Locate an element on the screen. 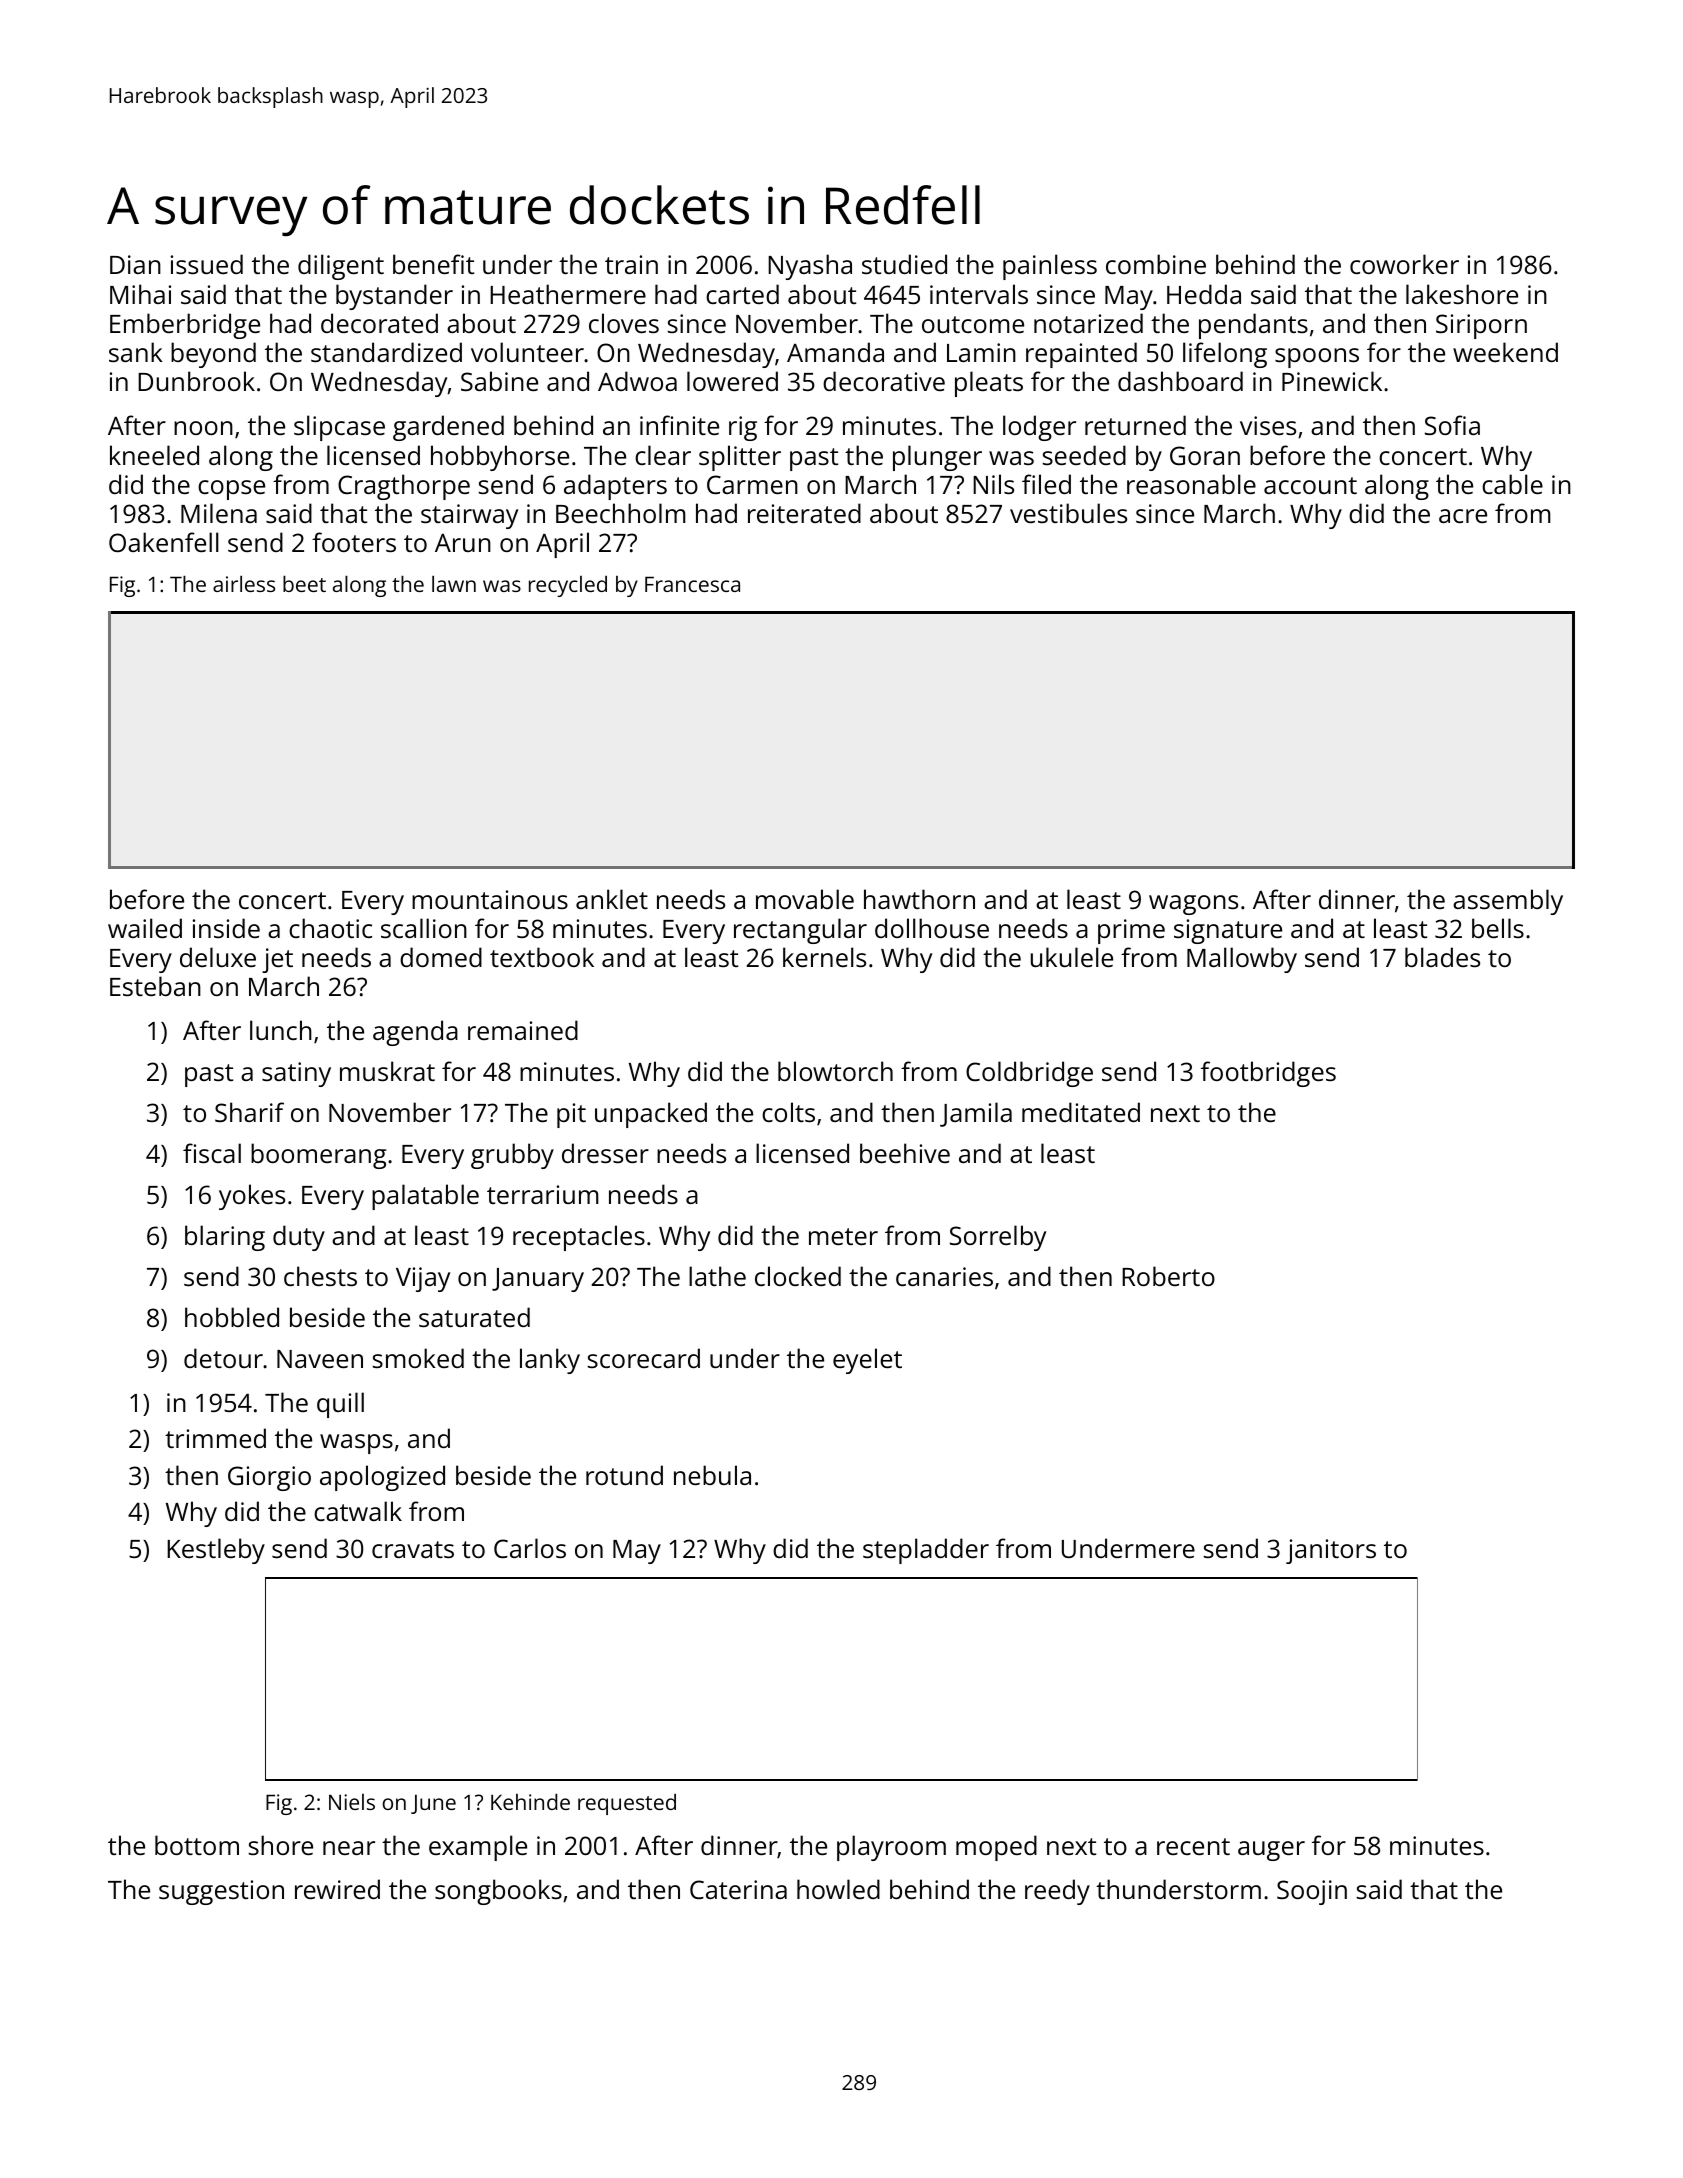  Sharif is located at coordinates (249, 1112).
